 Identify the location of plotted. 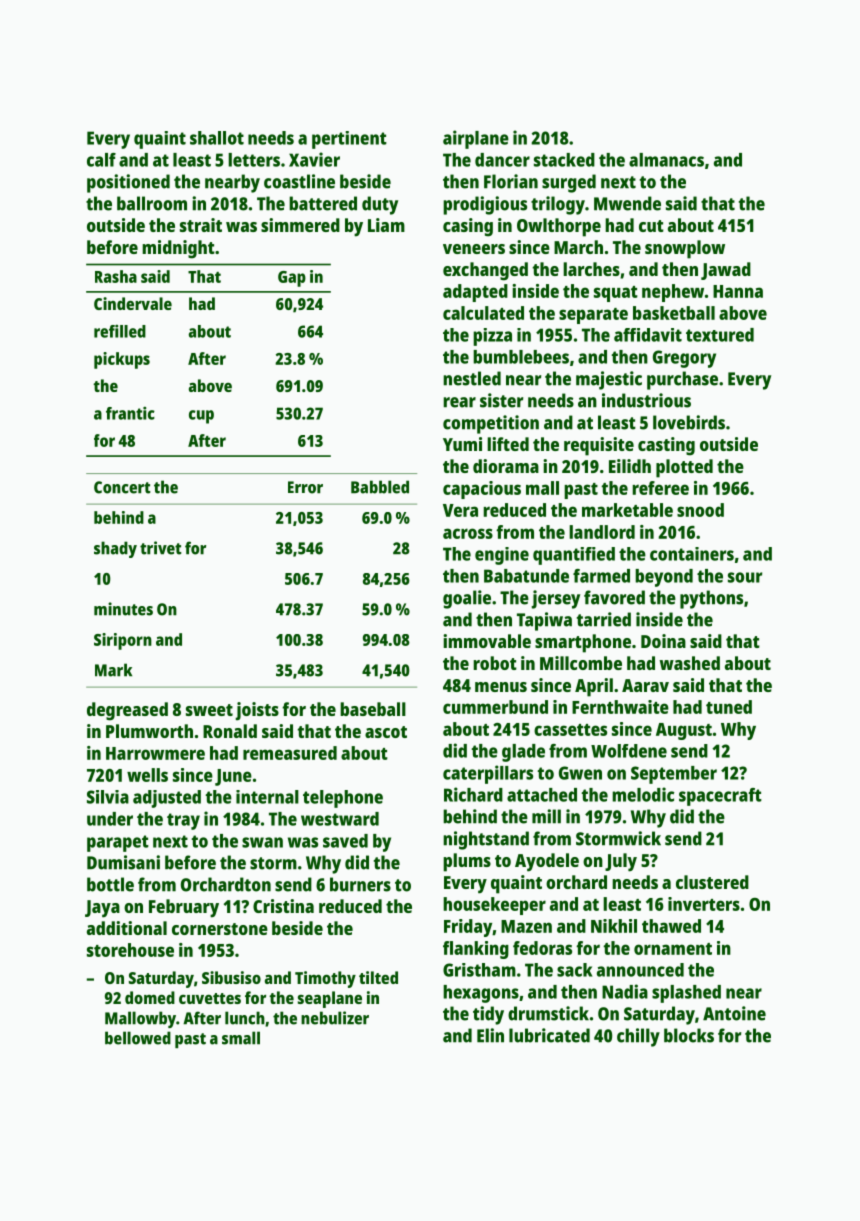
(684, 468).
